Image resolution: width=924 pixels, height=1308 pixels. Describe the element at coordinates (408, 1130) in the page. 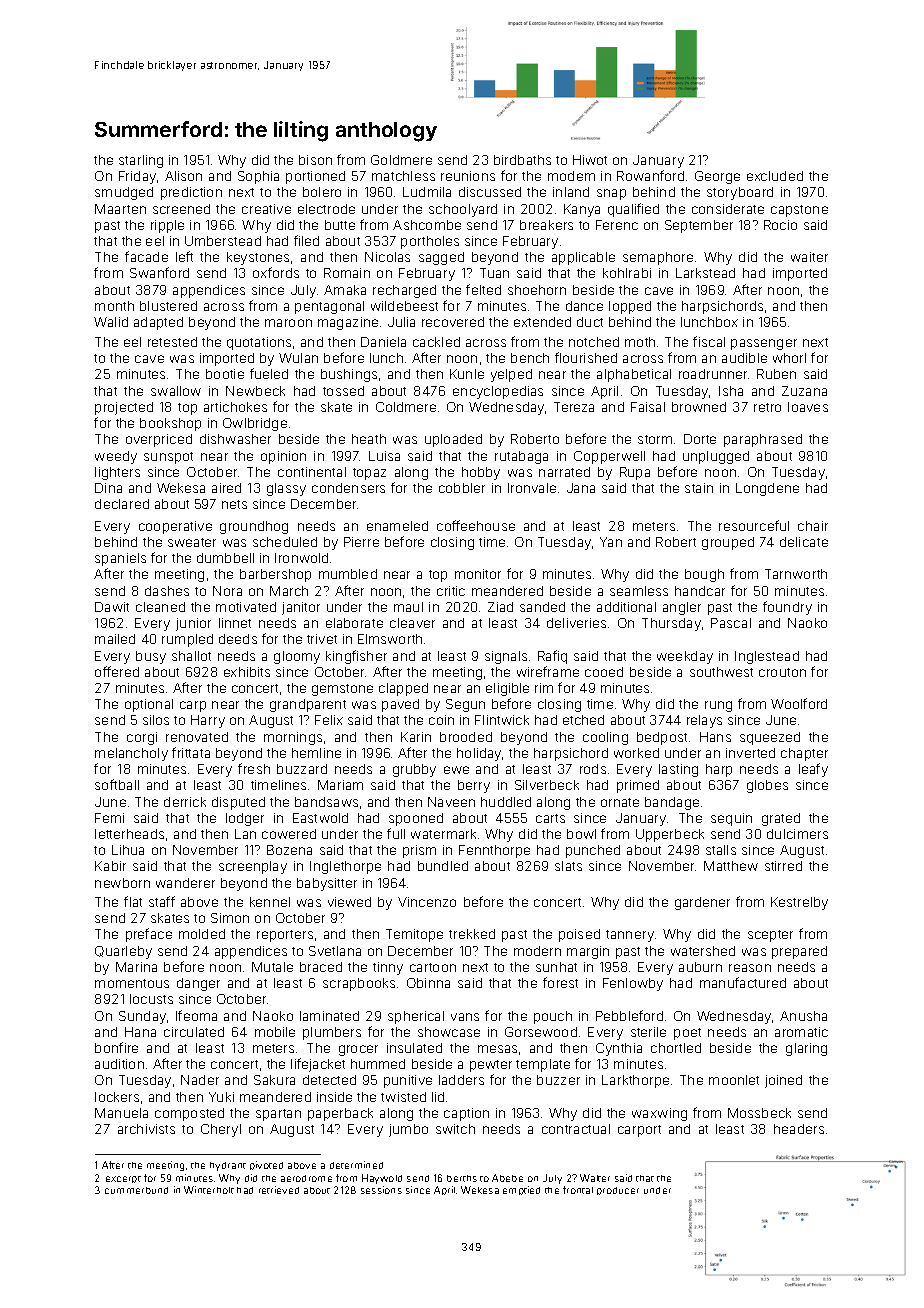

I see `jumbo` at that location.
